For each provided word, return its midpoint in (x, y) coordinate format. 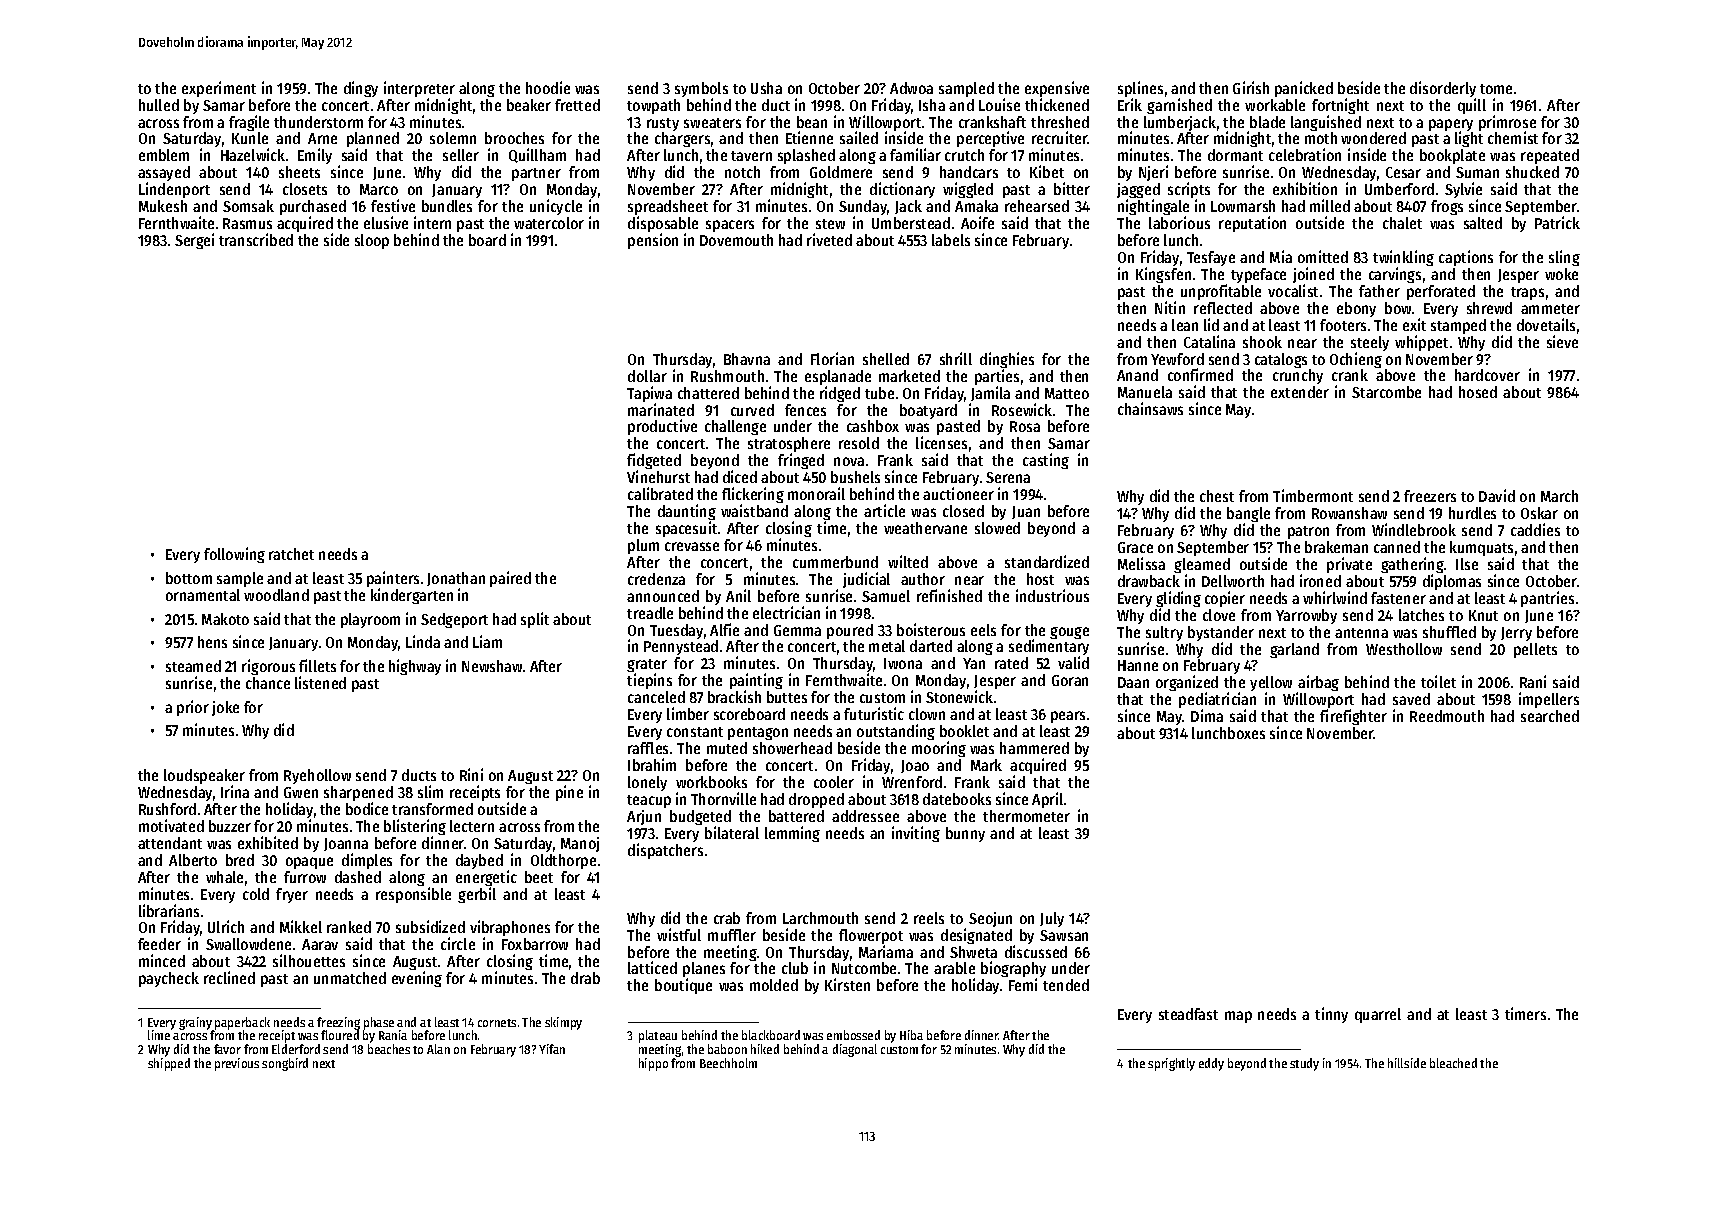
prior (193, 708)
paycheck (169, 979)
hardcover (1487, 375)
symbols (701, 89)
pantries (1547, 599)
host (1040, 579)
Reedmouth (1447, 716)
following (234, 555)
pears (1068, 717)
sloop (372, 241)
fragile (249, 123)
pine (569, 793)
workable (1275, 105)
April (1047, 800)
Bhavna (747, 359)
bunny (965, 834)
